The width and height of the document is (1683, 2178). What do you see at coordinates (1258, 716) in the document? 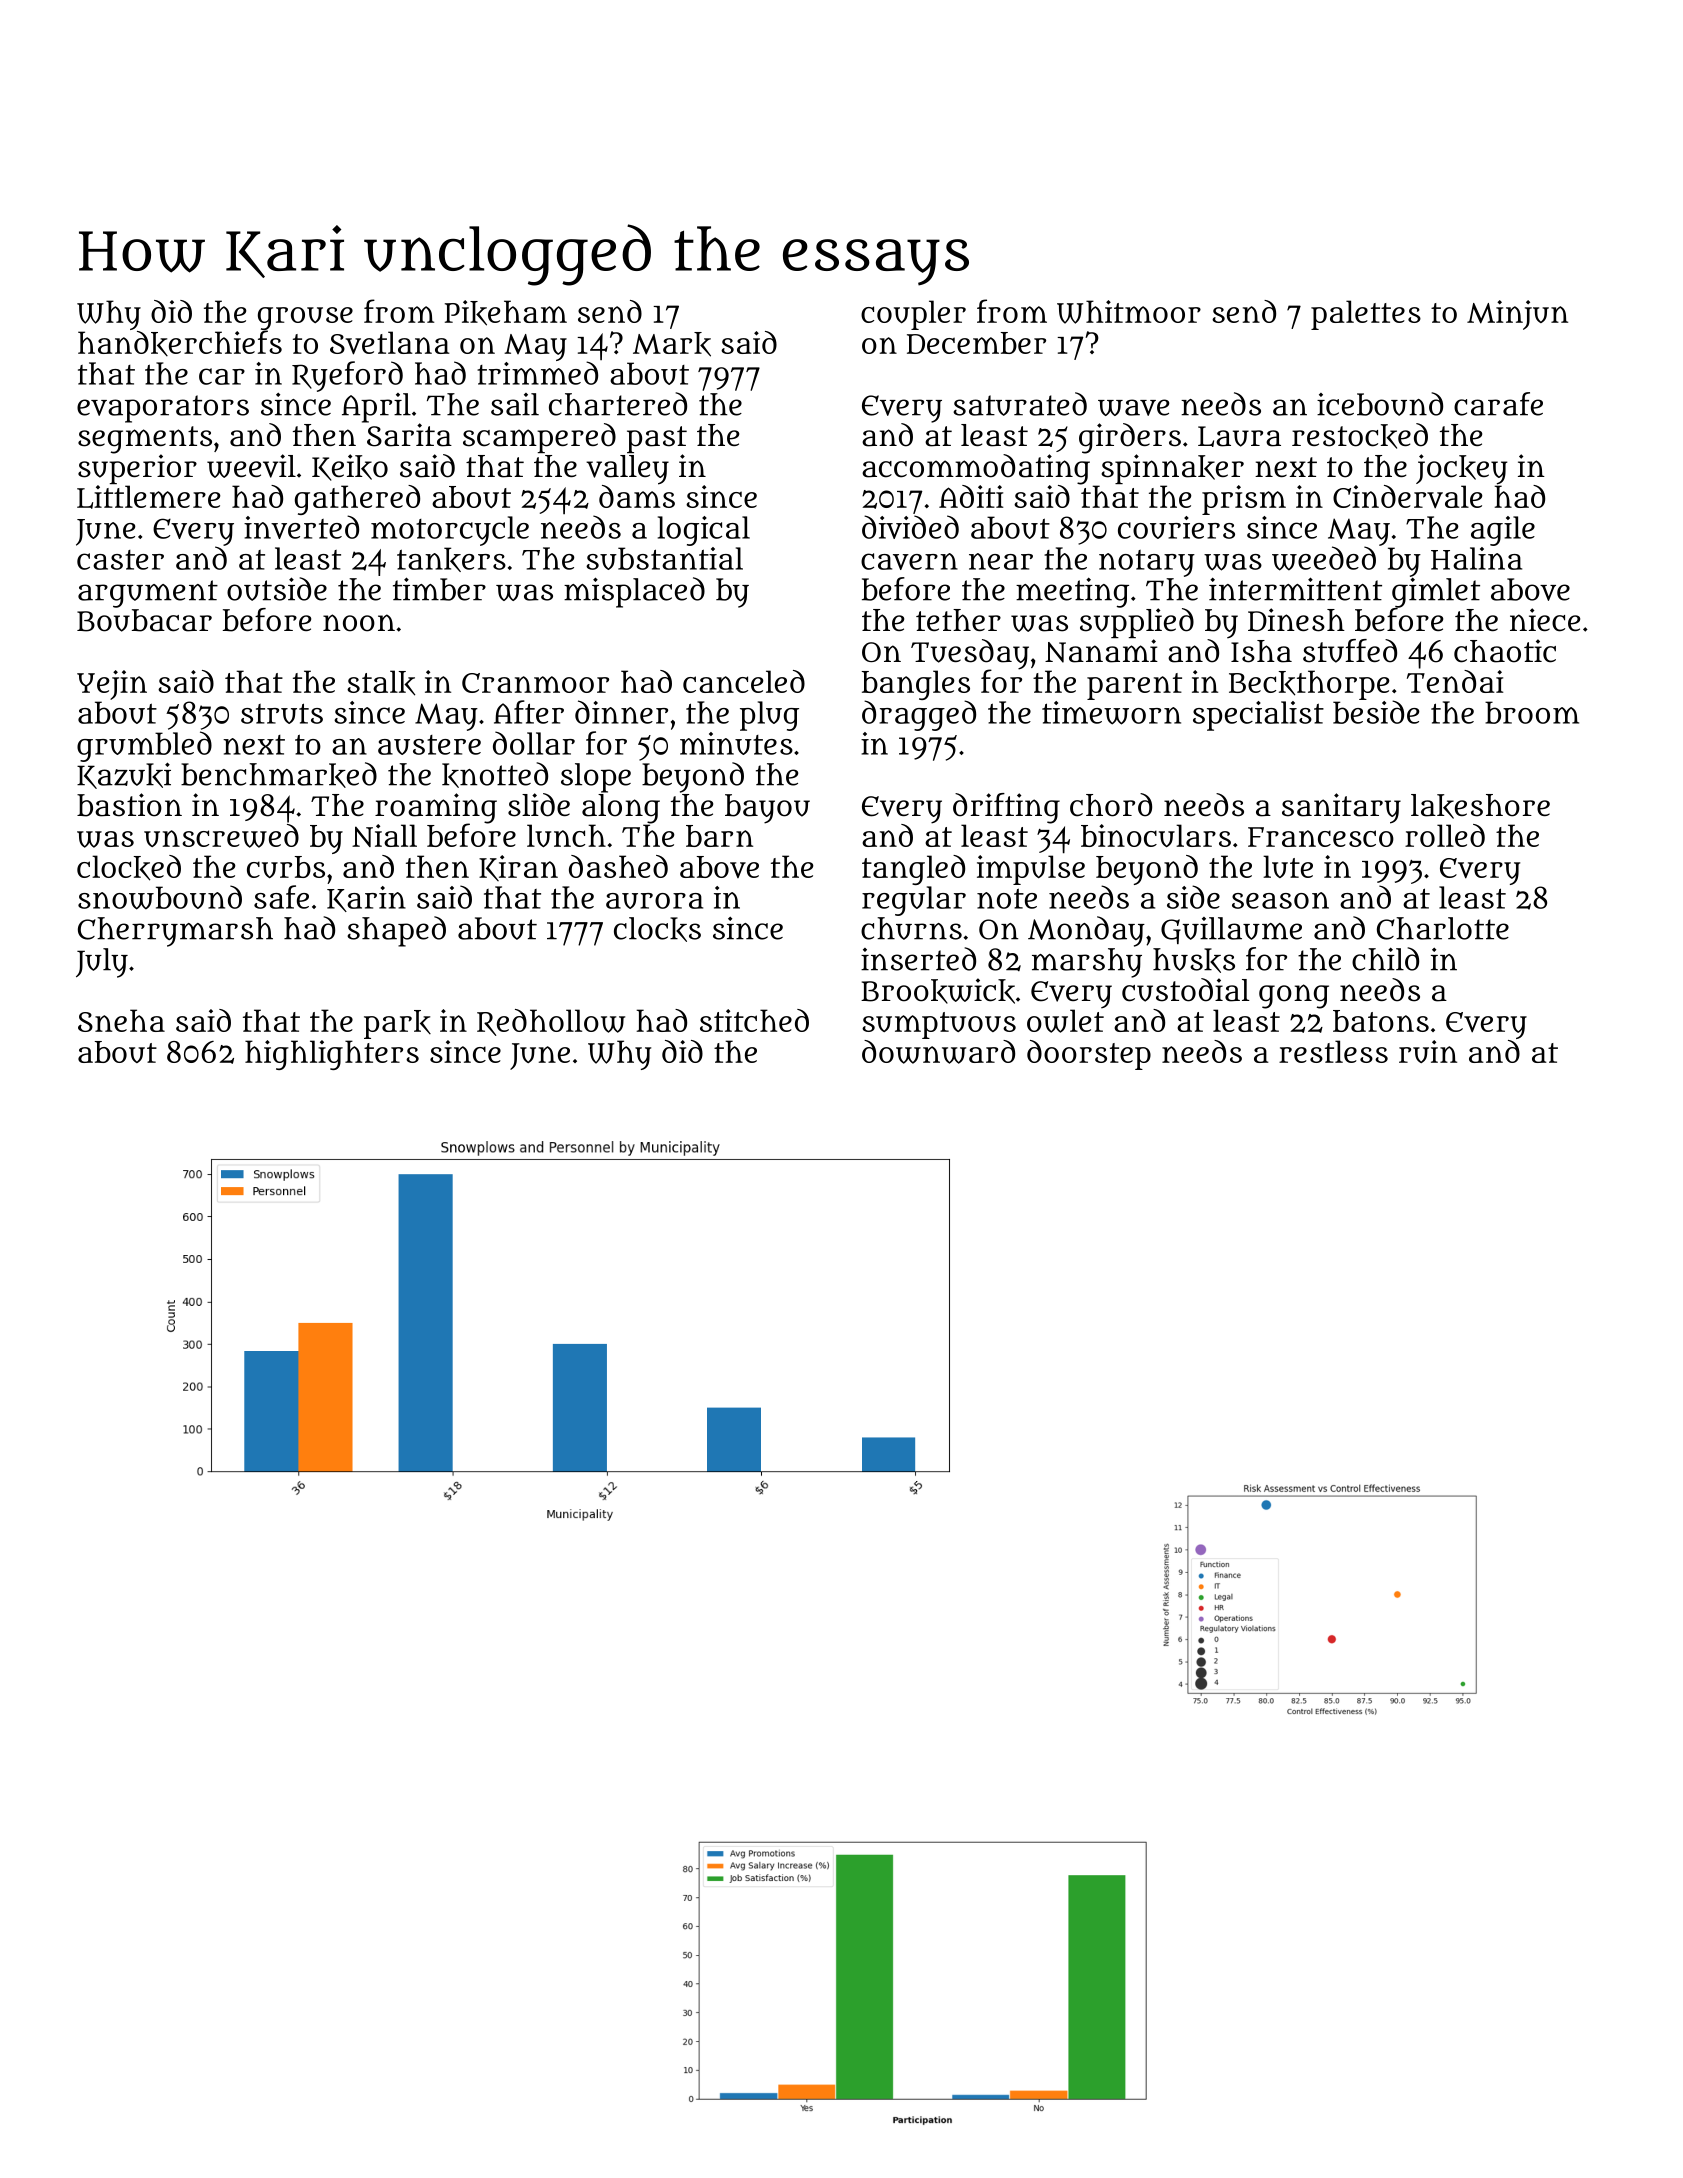
I see `specialist` at bounding box center [1258, 716].
